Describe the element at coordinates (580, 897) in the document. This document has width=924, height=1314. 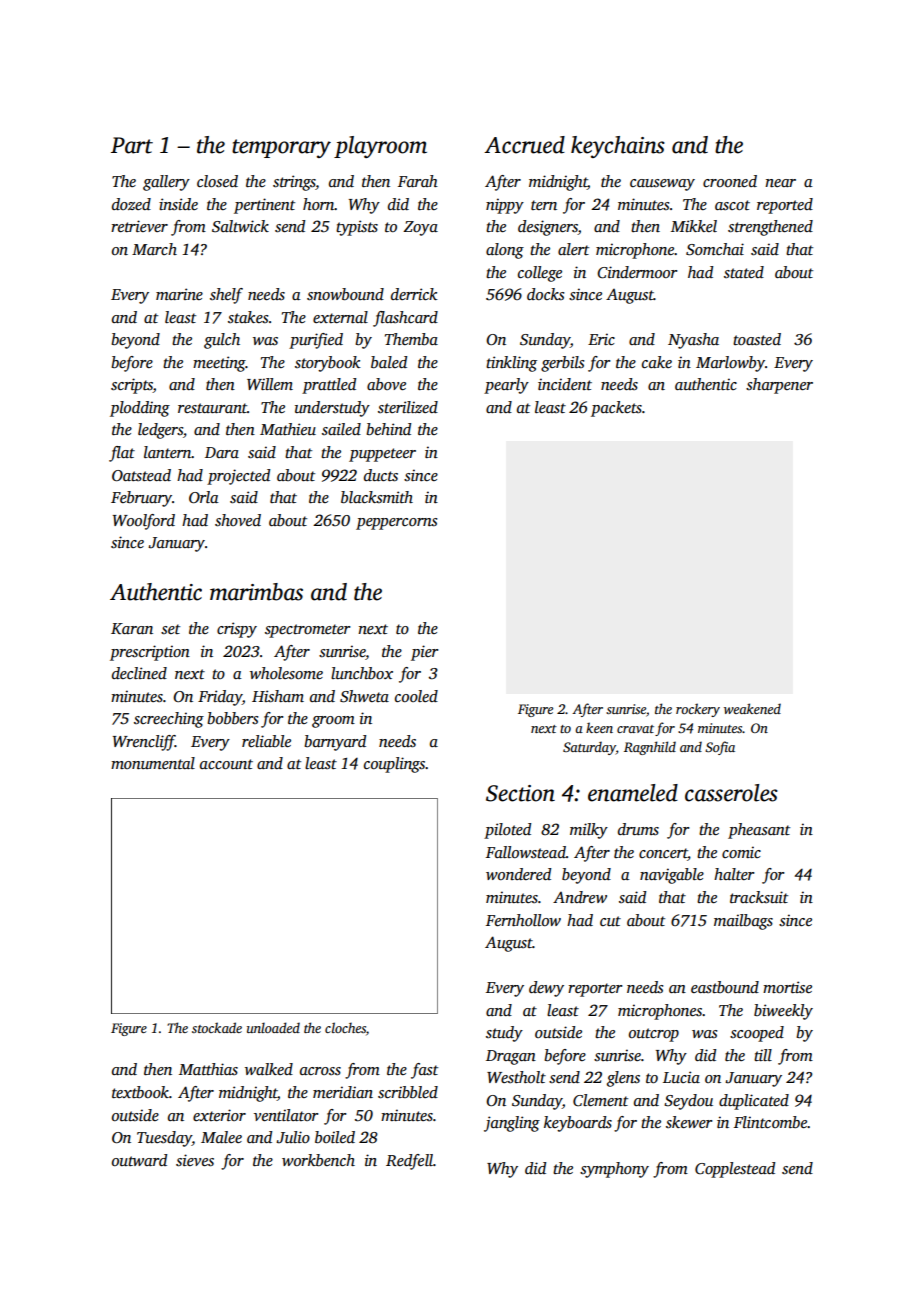
I see `Andrew` at that location.
